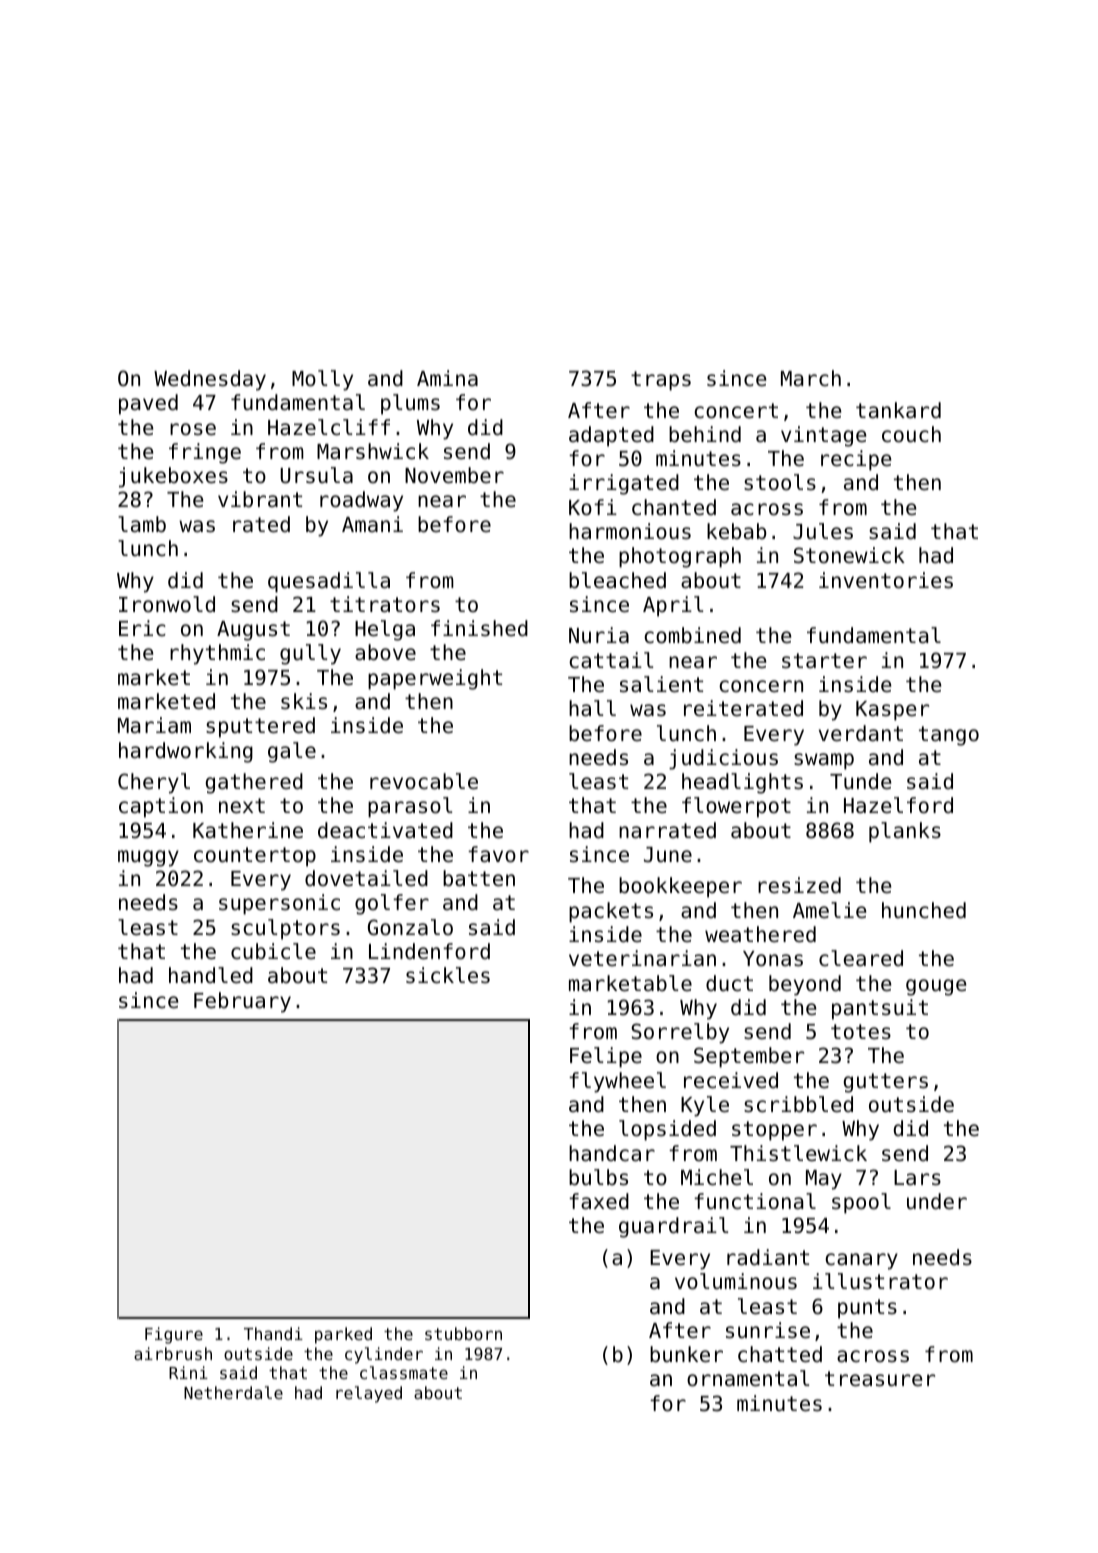 The image size is (1098, 1553). What do you see at coordinates (880, 1281) in the image?
I see `illustrator` at bounding box center [880, 1281].
